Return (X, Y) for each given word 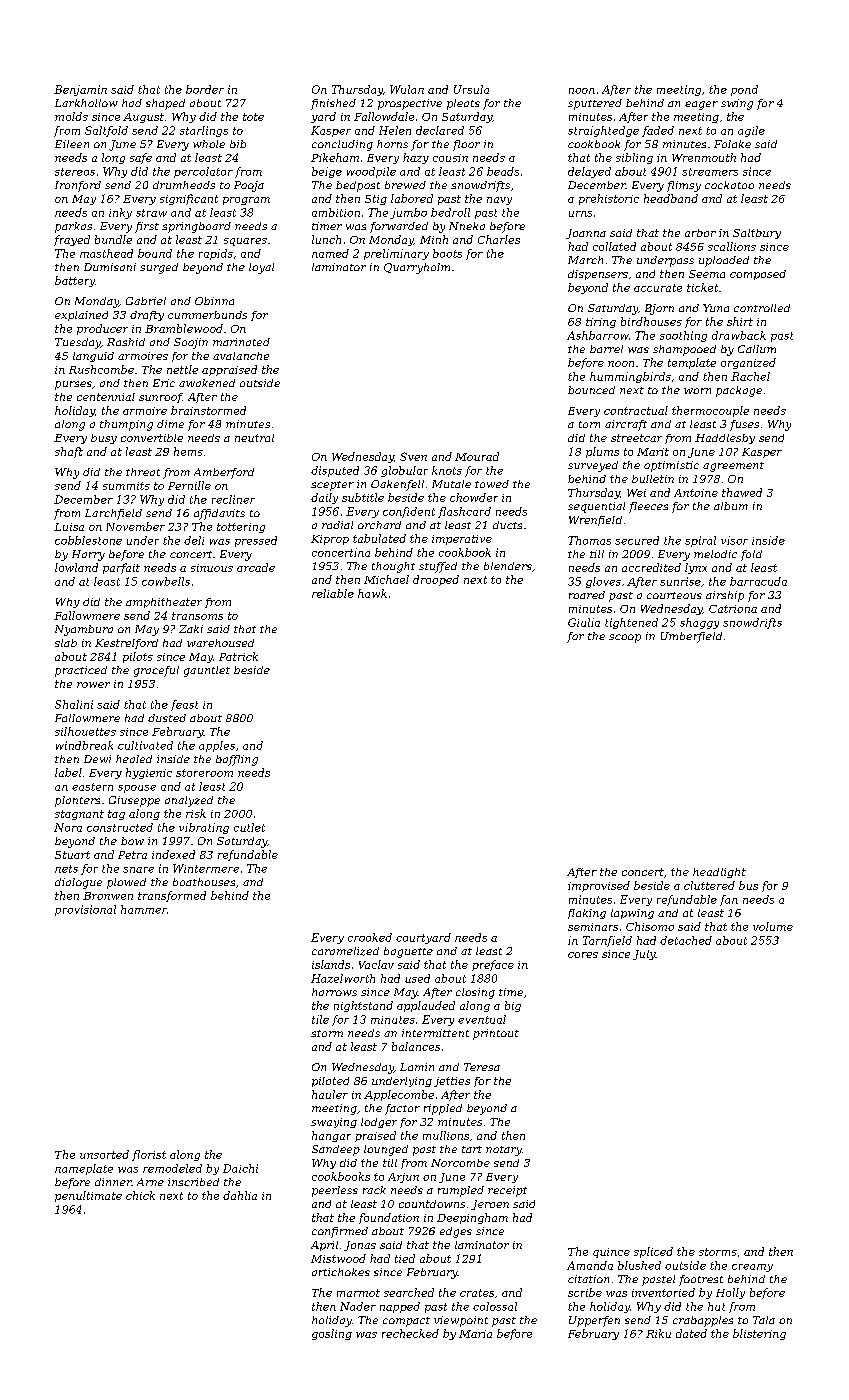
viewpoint (461, 1321)
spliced (653, 1252)
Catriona (733, 609)
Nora (68, 827)
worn (697, 391)
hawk (372, 593)
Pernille (189, 485)
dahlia (240, 1195)
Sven (413, 456)
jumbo (408, 213)
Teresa (482, 1067)
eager (701, 105)
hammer (144, 909)
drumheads (184, 185)
